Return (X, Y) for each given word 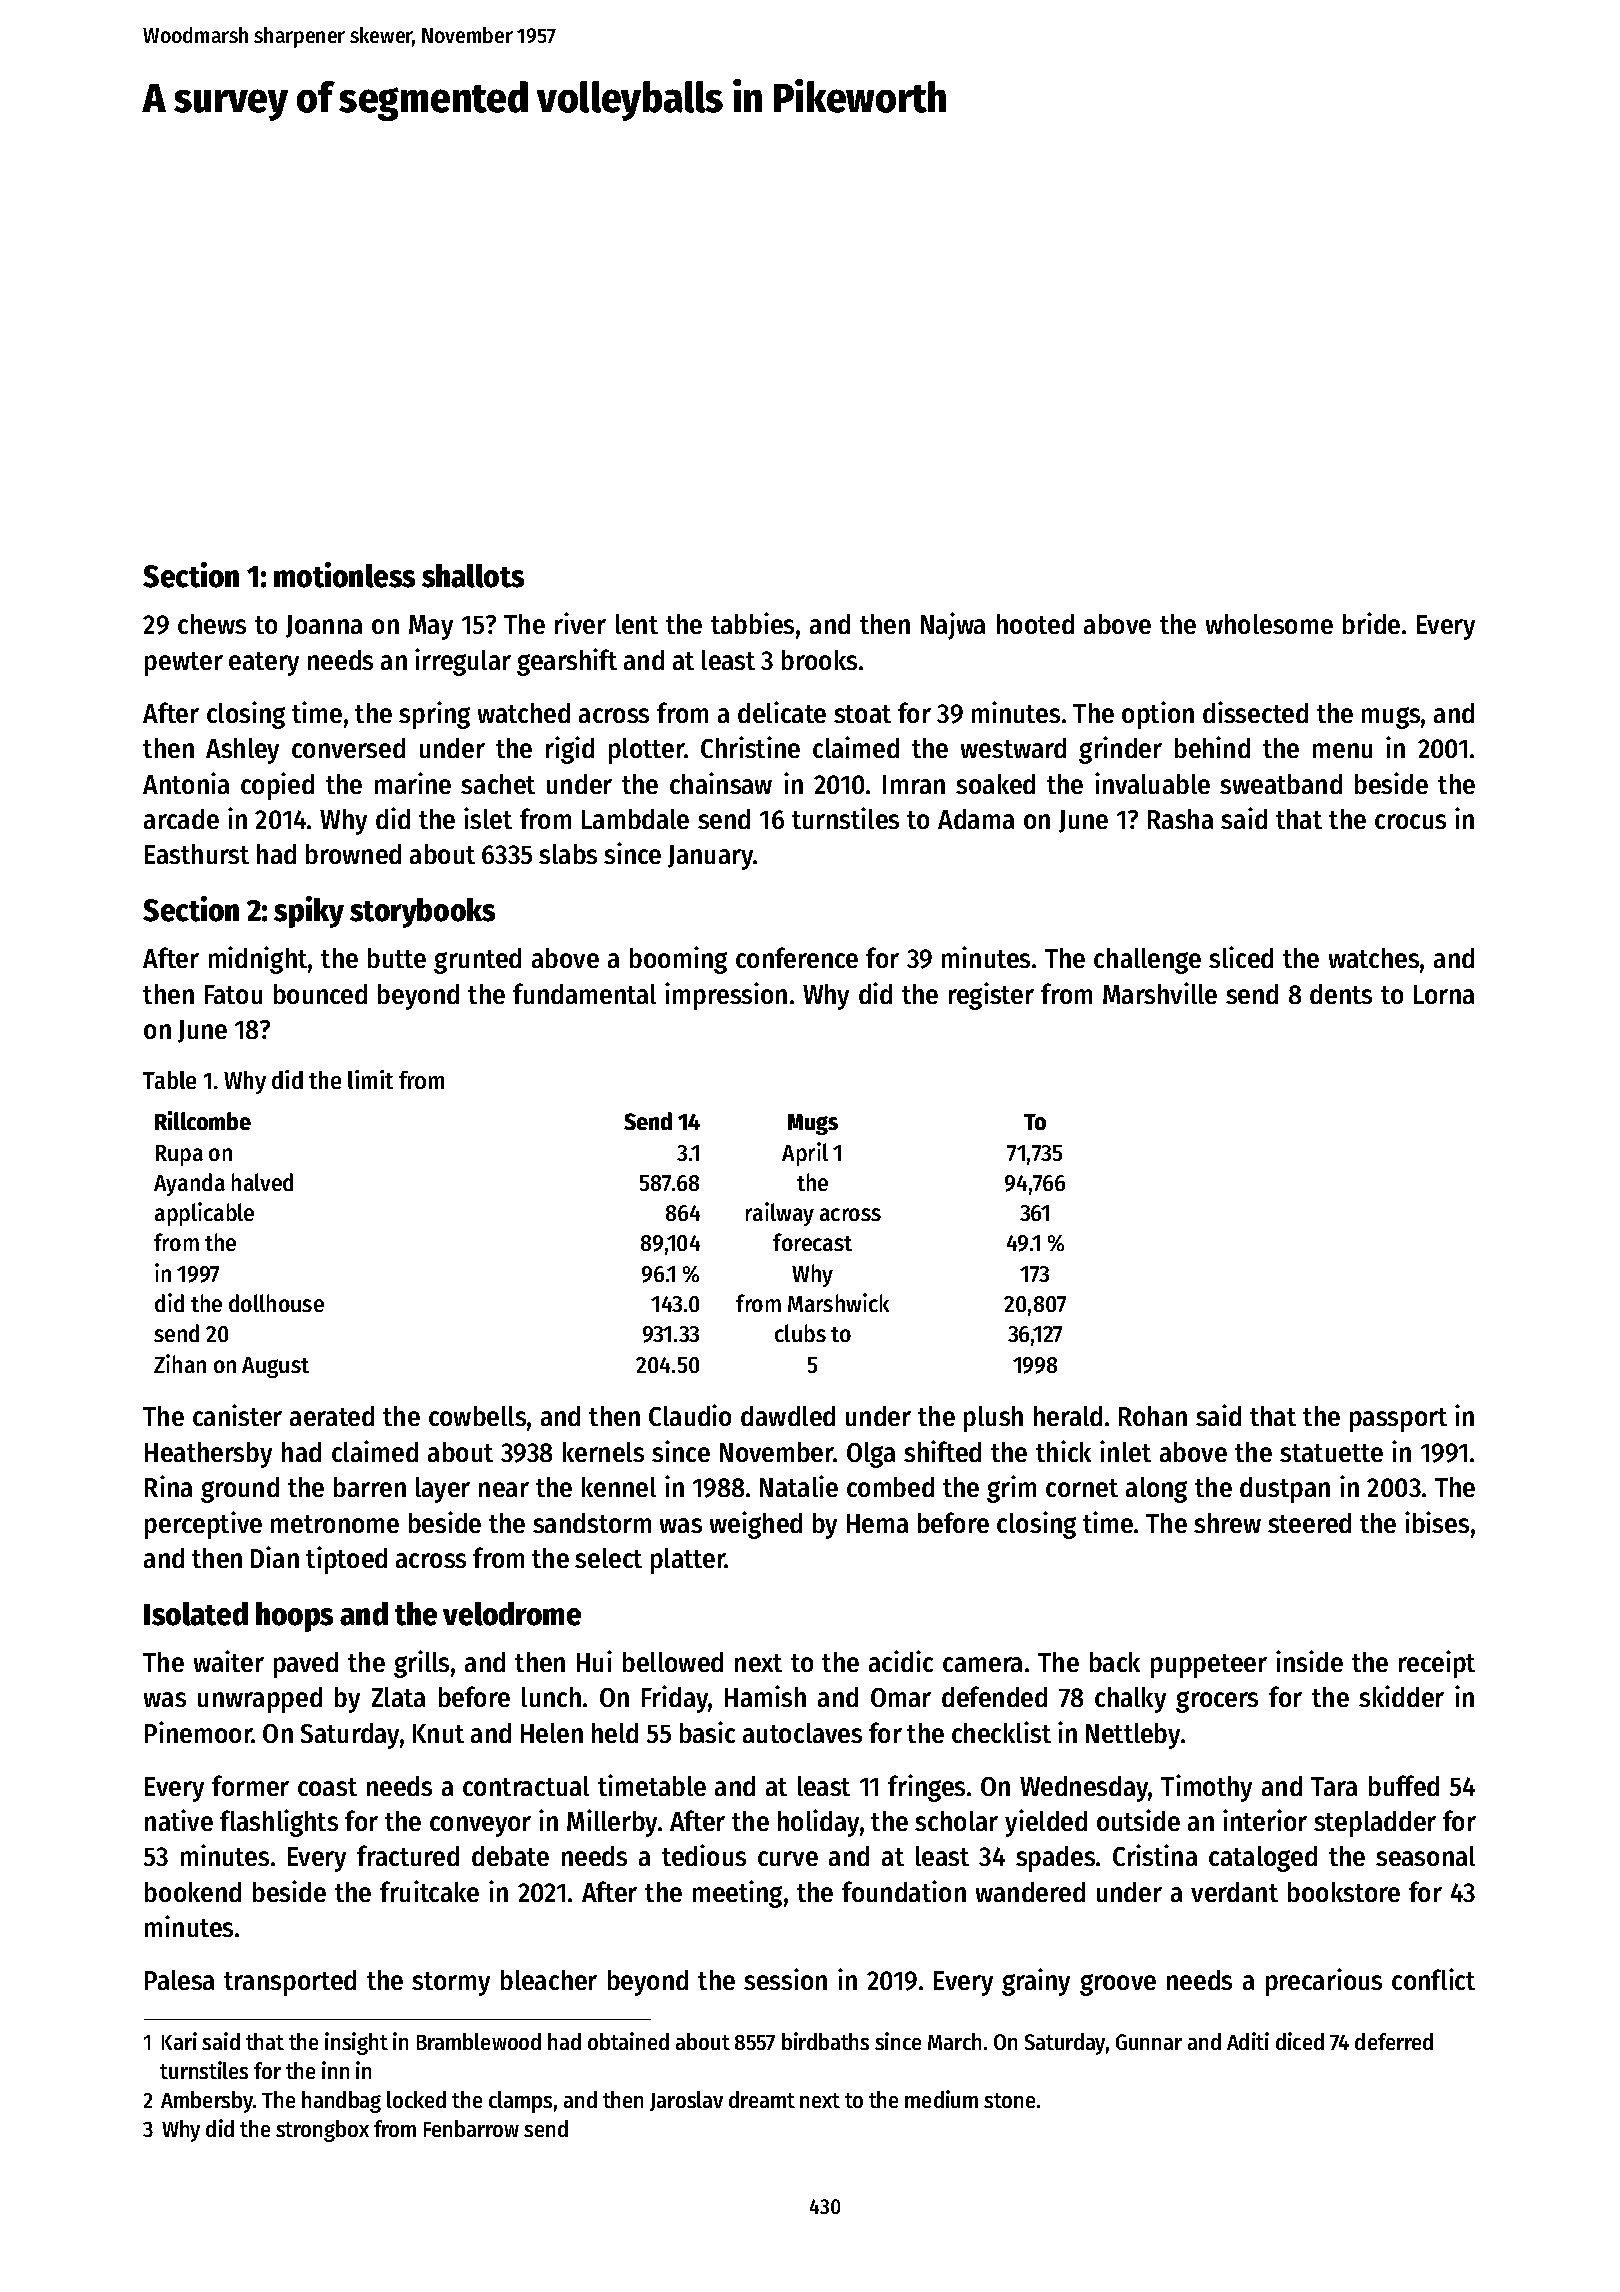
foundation (904, 1891)
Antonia (186, 783)
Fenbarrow (471, 2128)
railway (780, 1214)
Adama (976, 819)
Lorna (1444, 994)
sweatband (1281, 784)
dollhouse (276, 1303)
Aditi (1248, 2041)
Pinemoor (198, 1732)
